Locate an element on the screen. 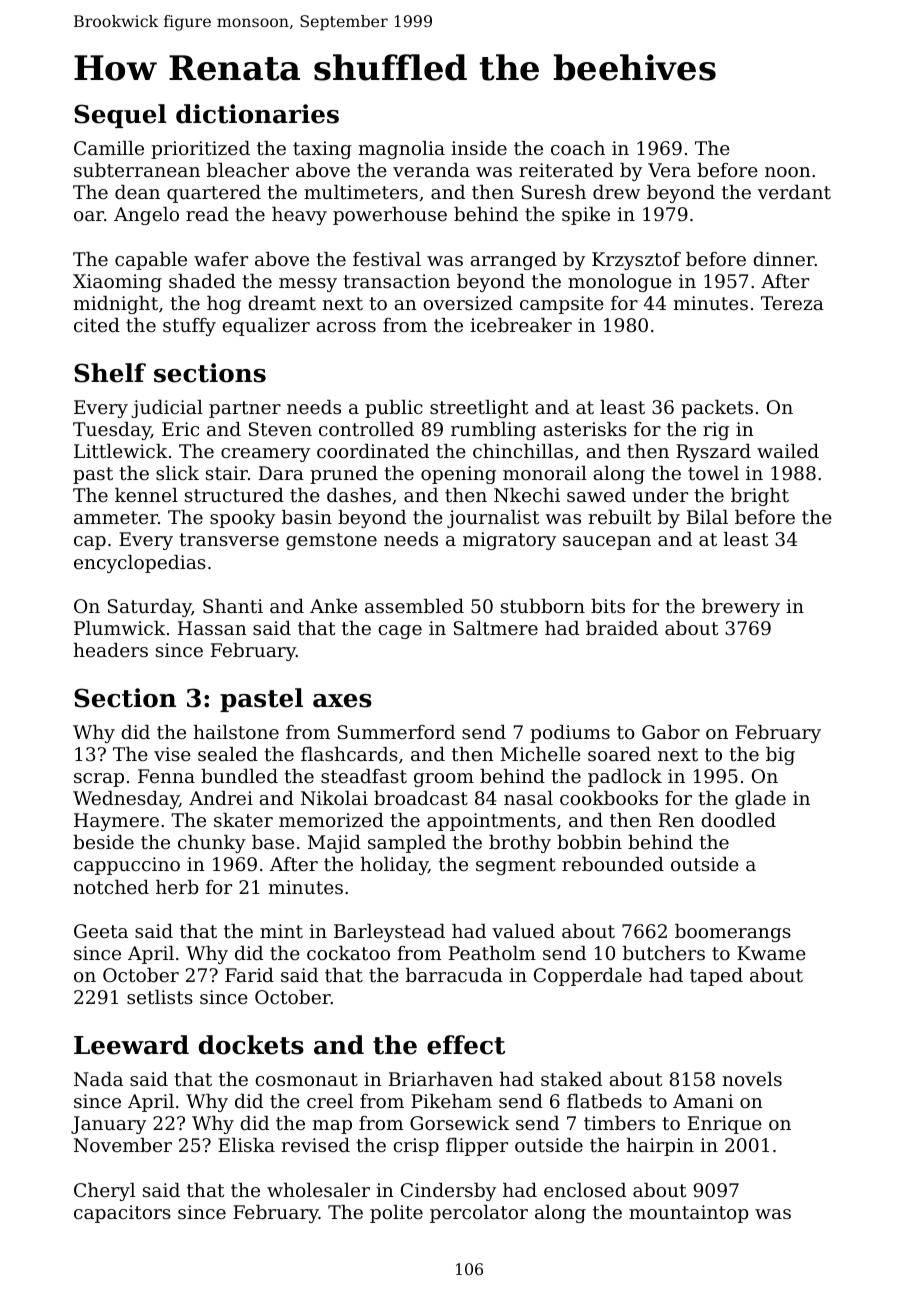  polite is located at coordinates (396, 1214).
